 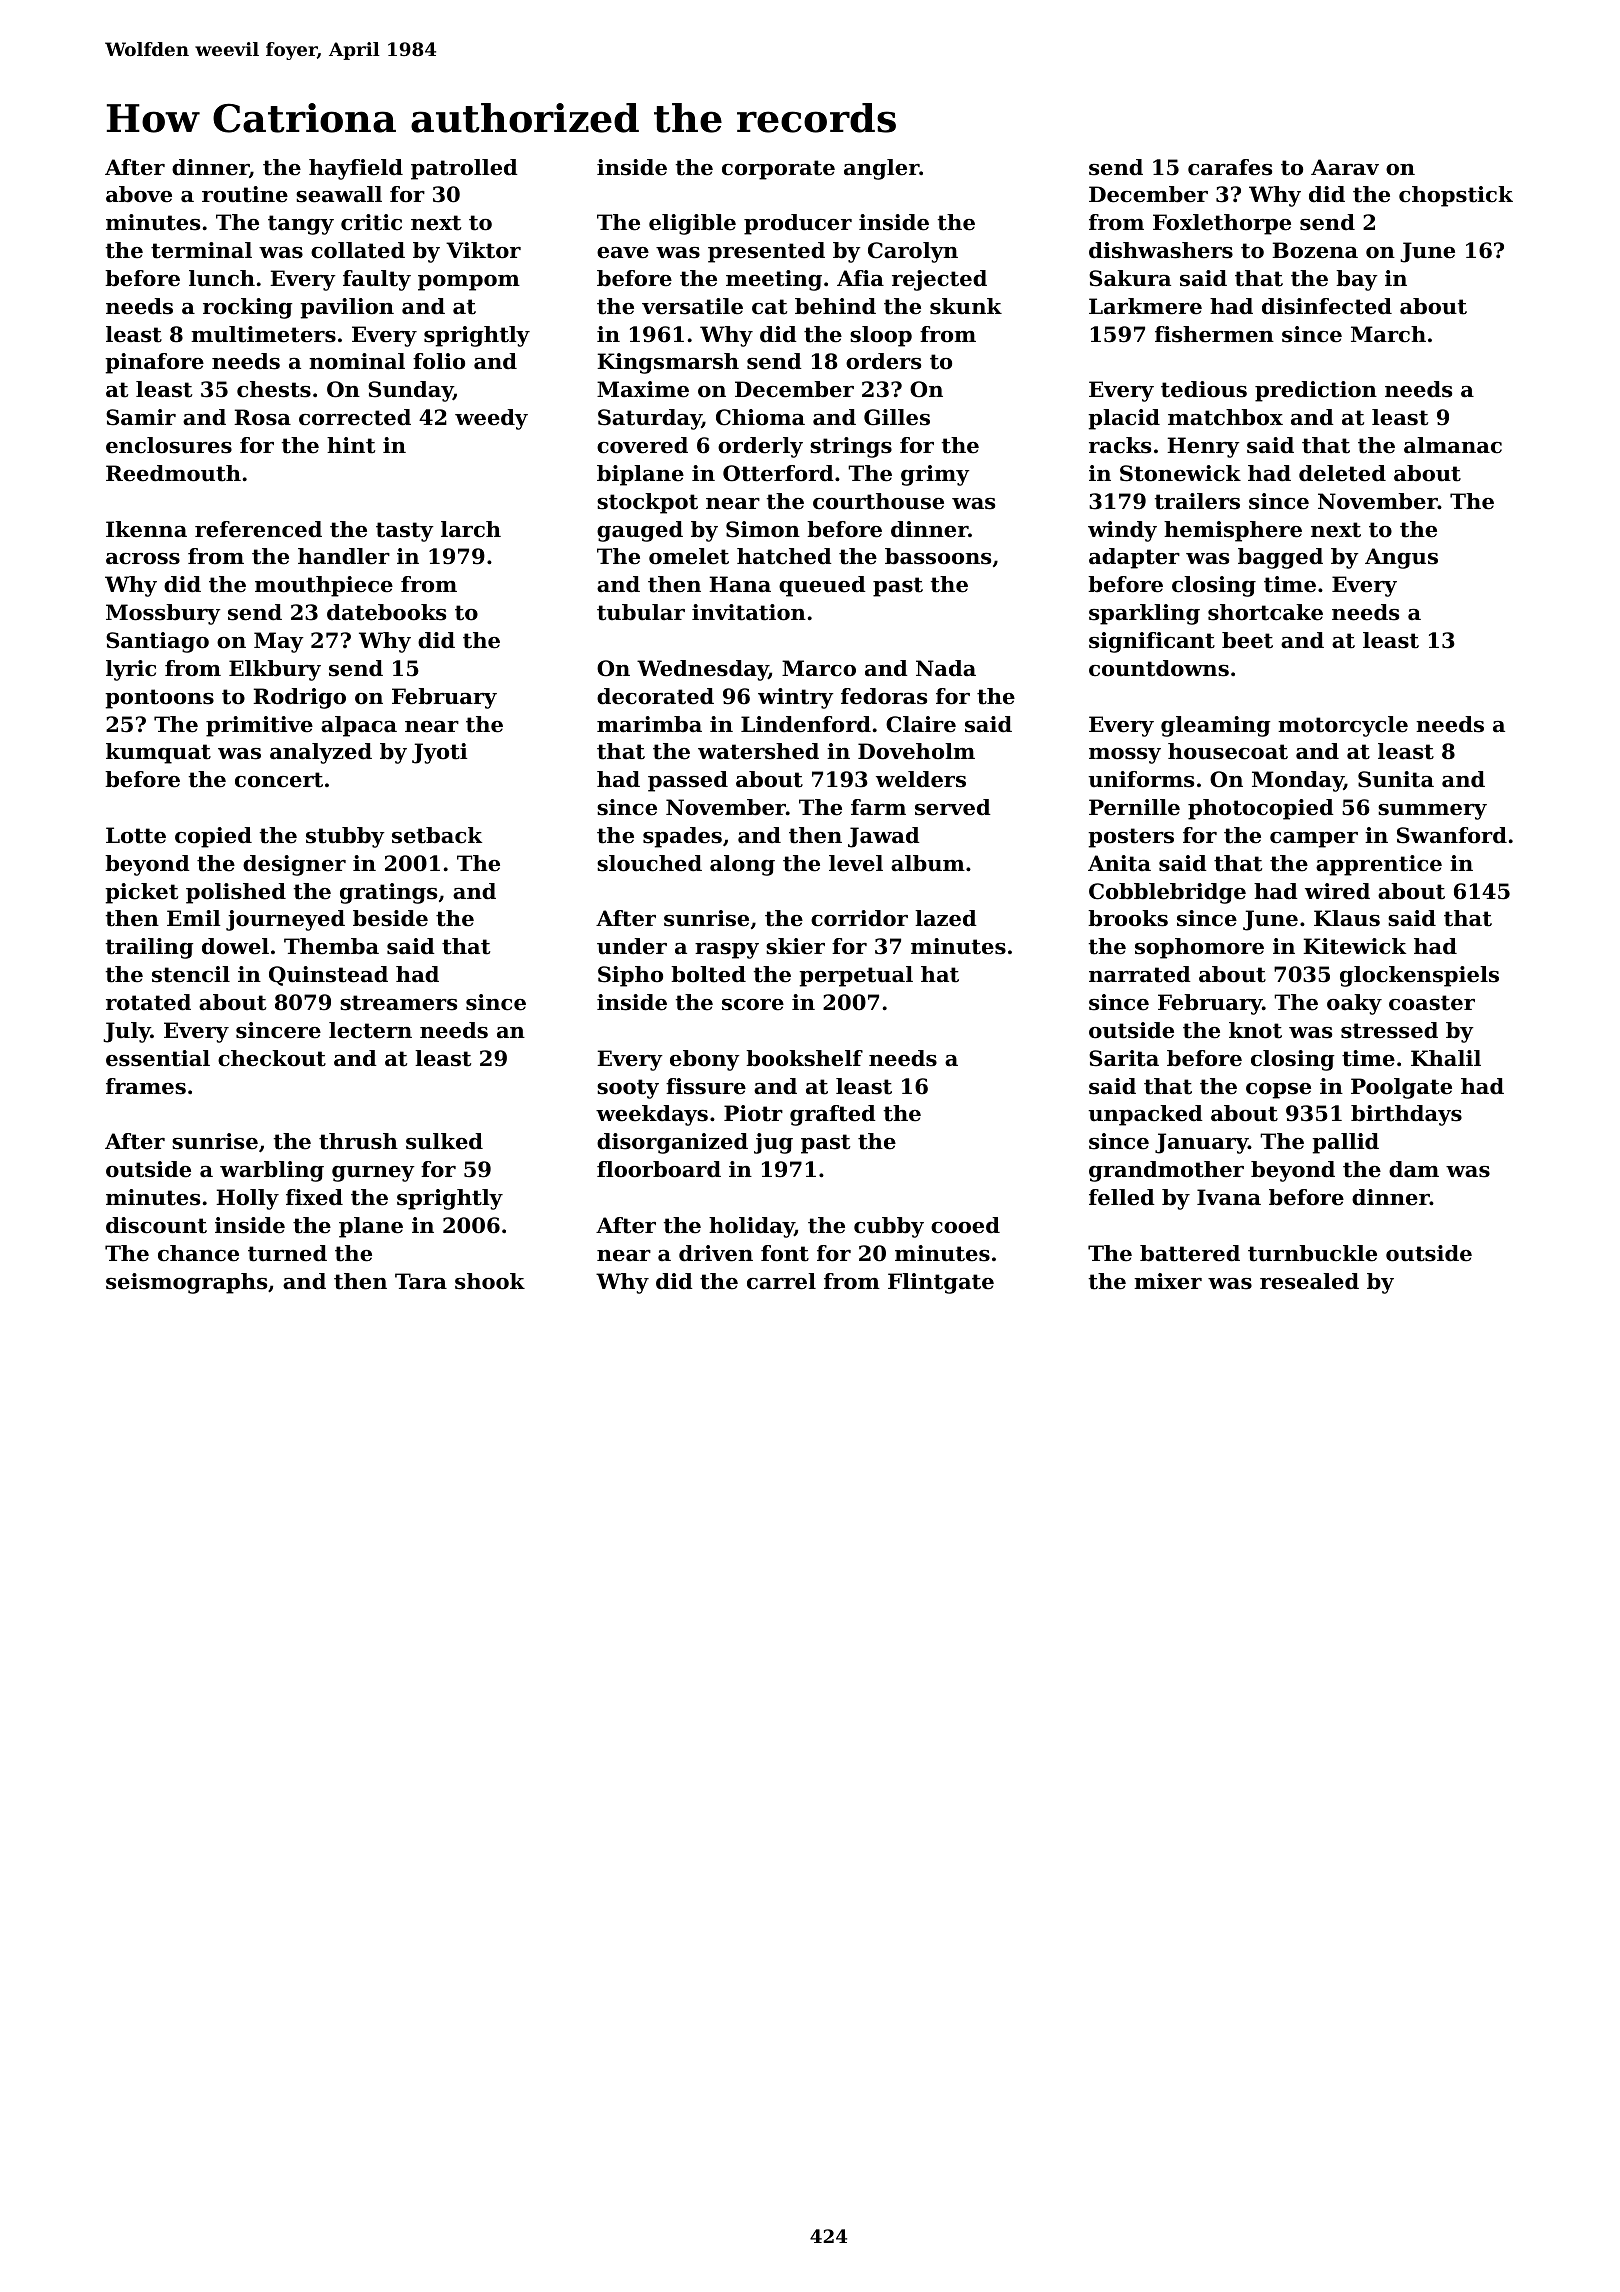 What do you see at coordinates (1197, 501) in the page?
I see `trailers` at bounding box center [1197, 501].
